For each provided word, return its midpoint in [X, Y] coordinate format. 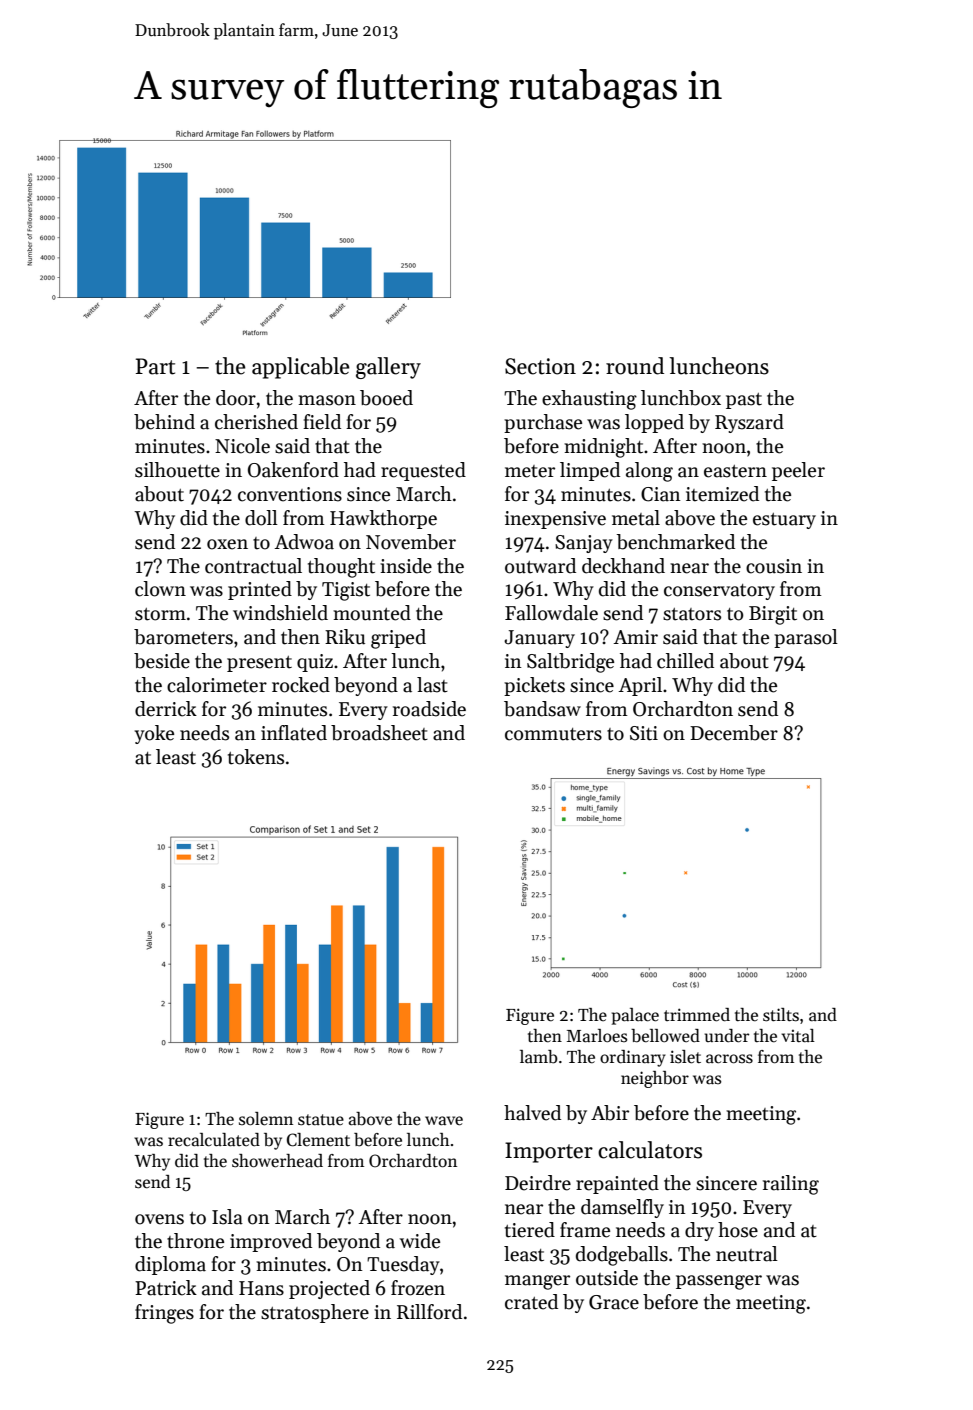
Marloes [597, 1036]
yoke [154, 734]
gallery [388, 368]
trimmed [697, 1015]
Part [155, 366]
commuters [553, 734]
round [635, 366]
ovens [159, 1219]
